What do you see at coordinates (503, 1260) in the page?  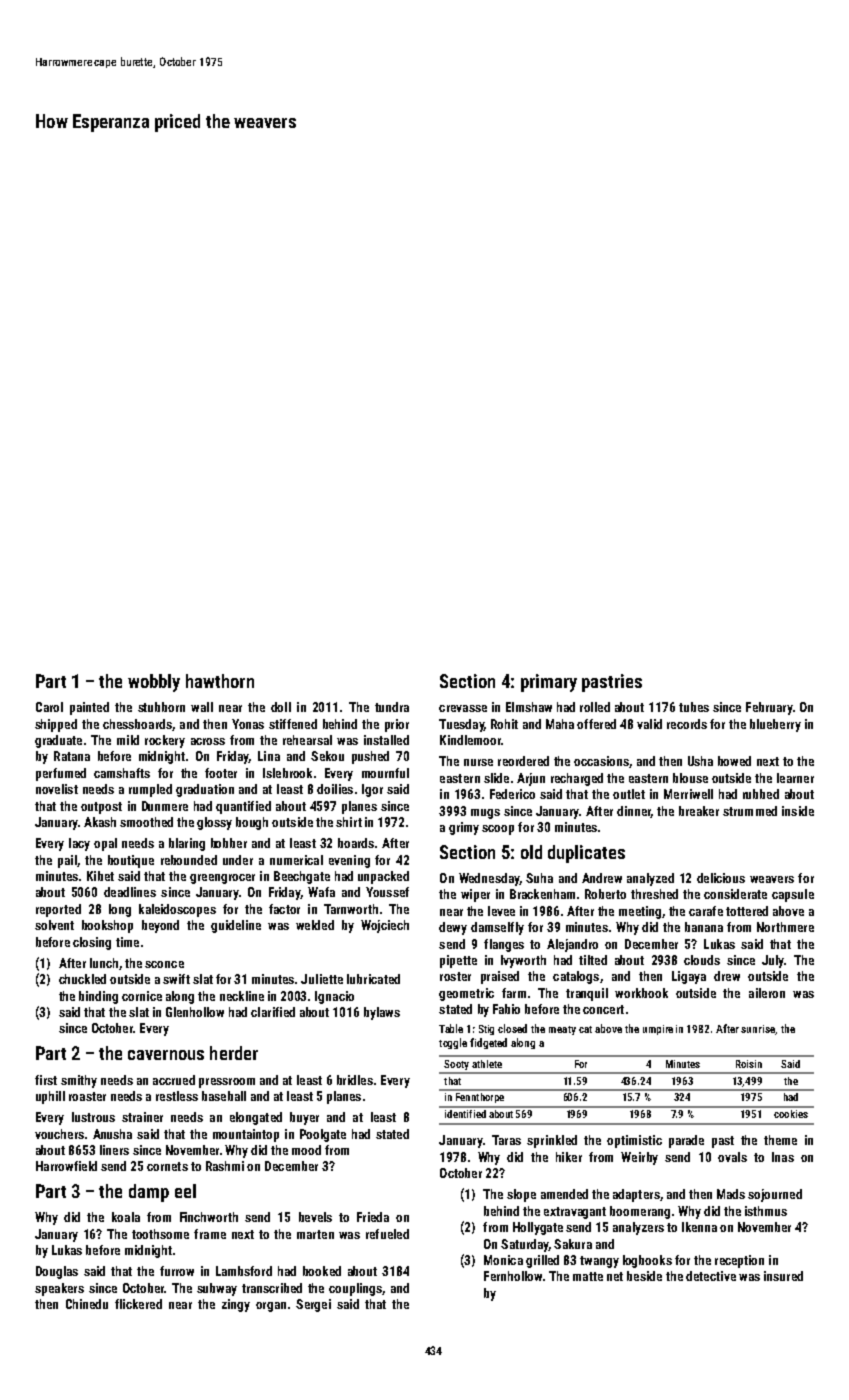 I see `Monica` at bounding box center [503, 1260].
